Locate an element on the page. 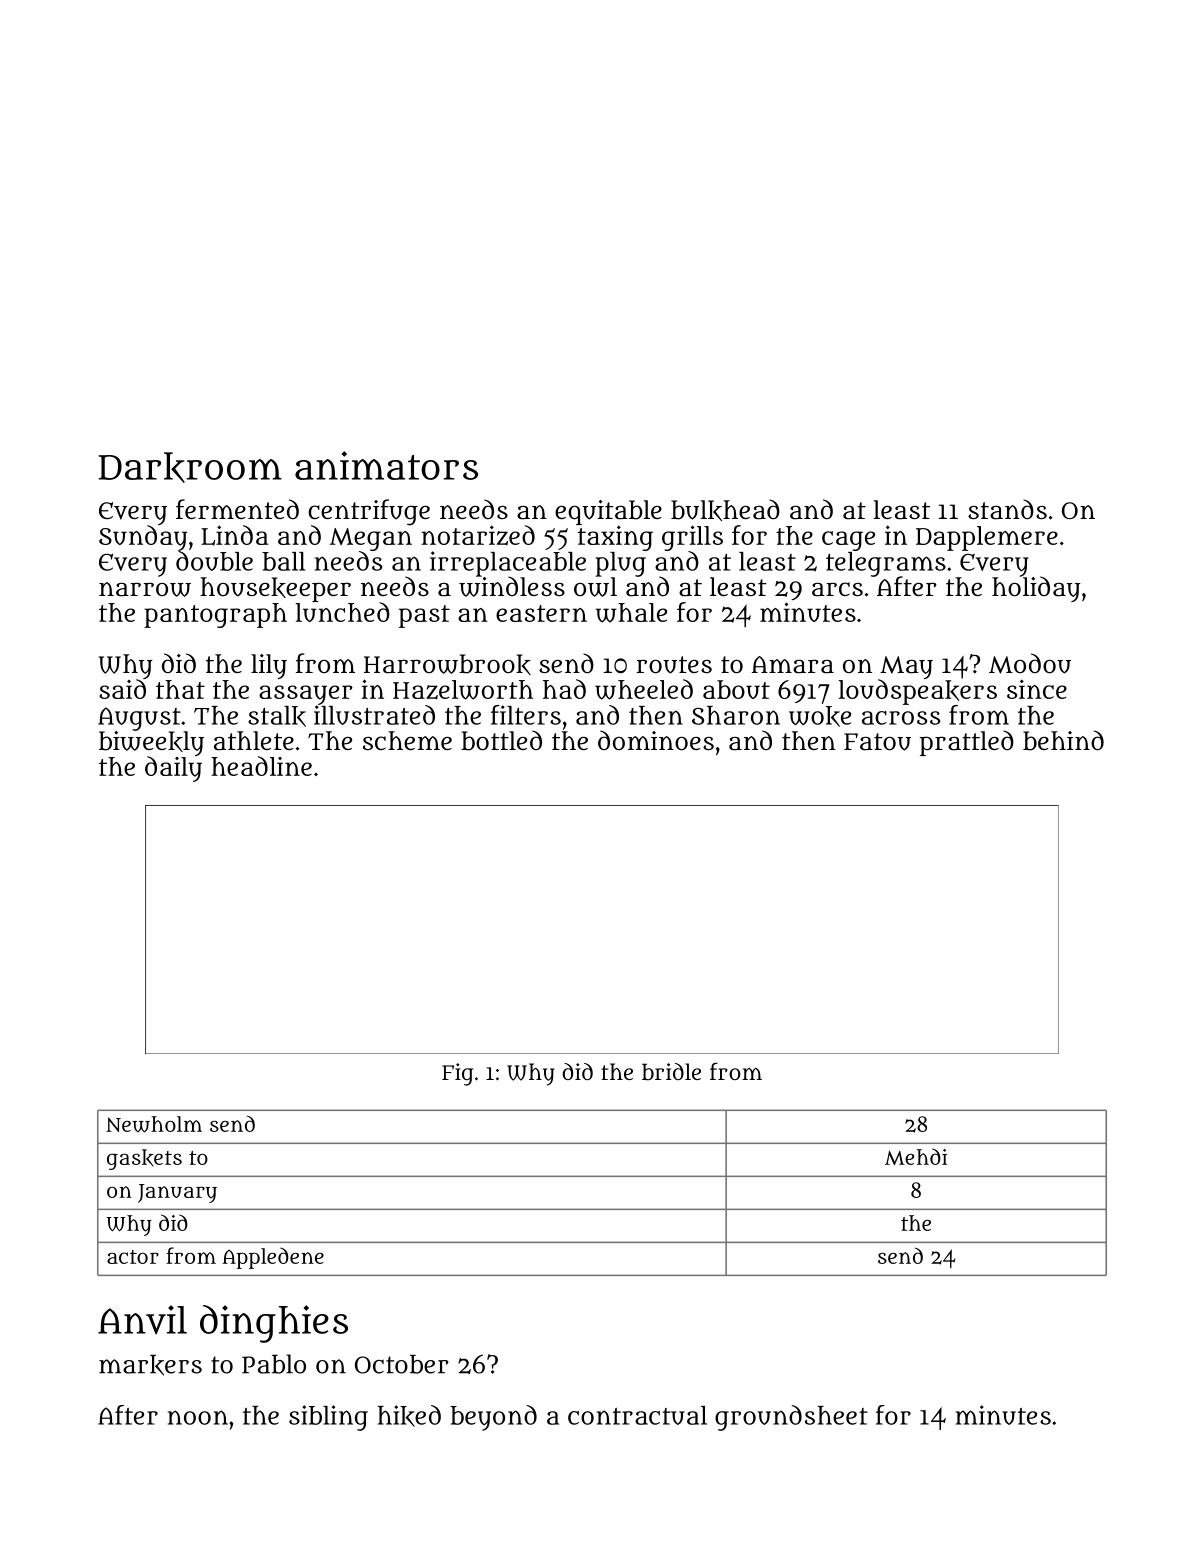 The height and width of the page is (1558, 1204). loudspeakers is located at coordinates (917, 692).
